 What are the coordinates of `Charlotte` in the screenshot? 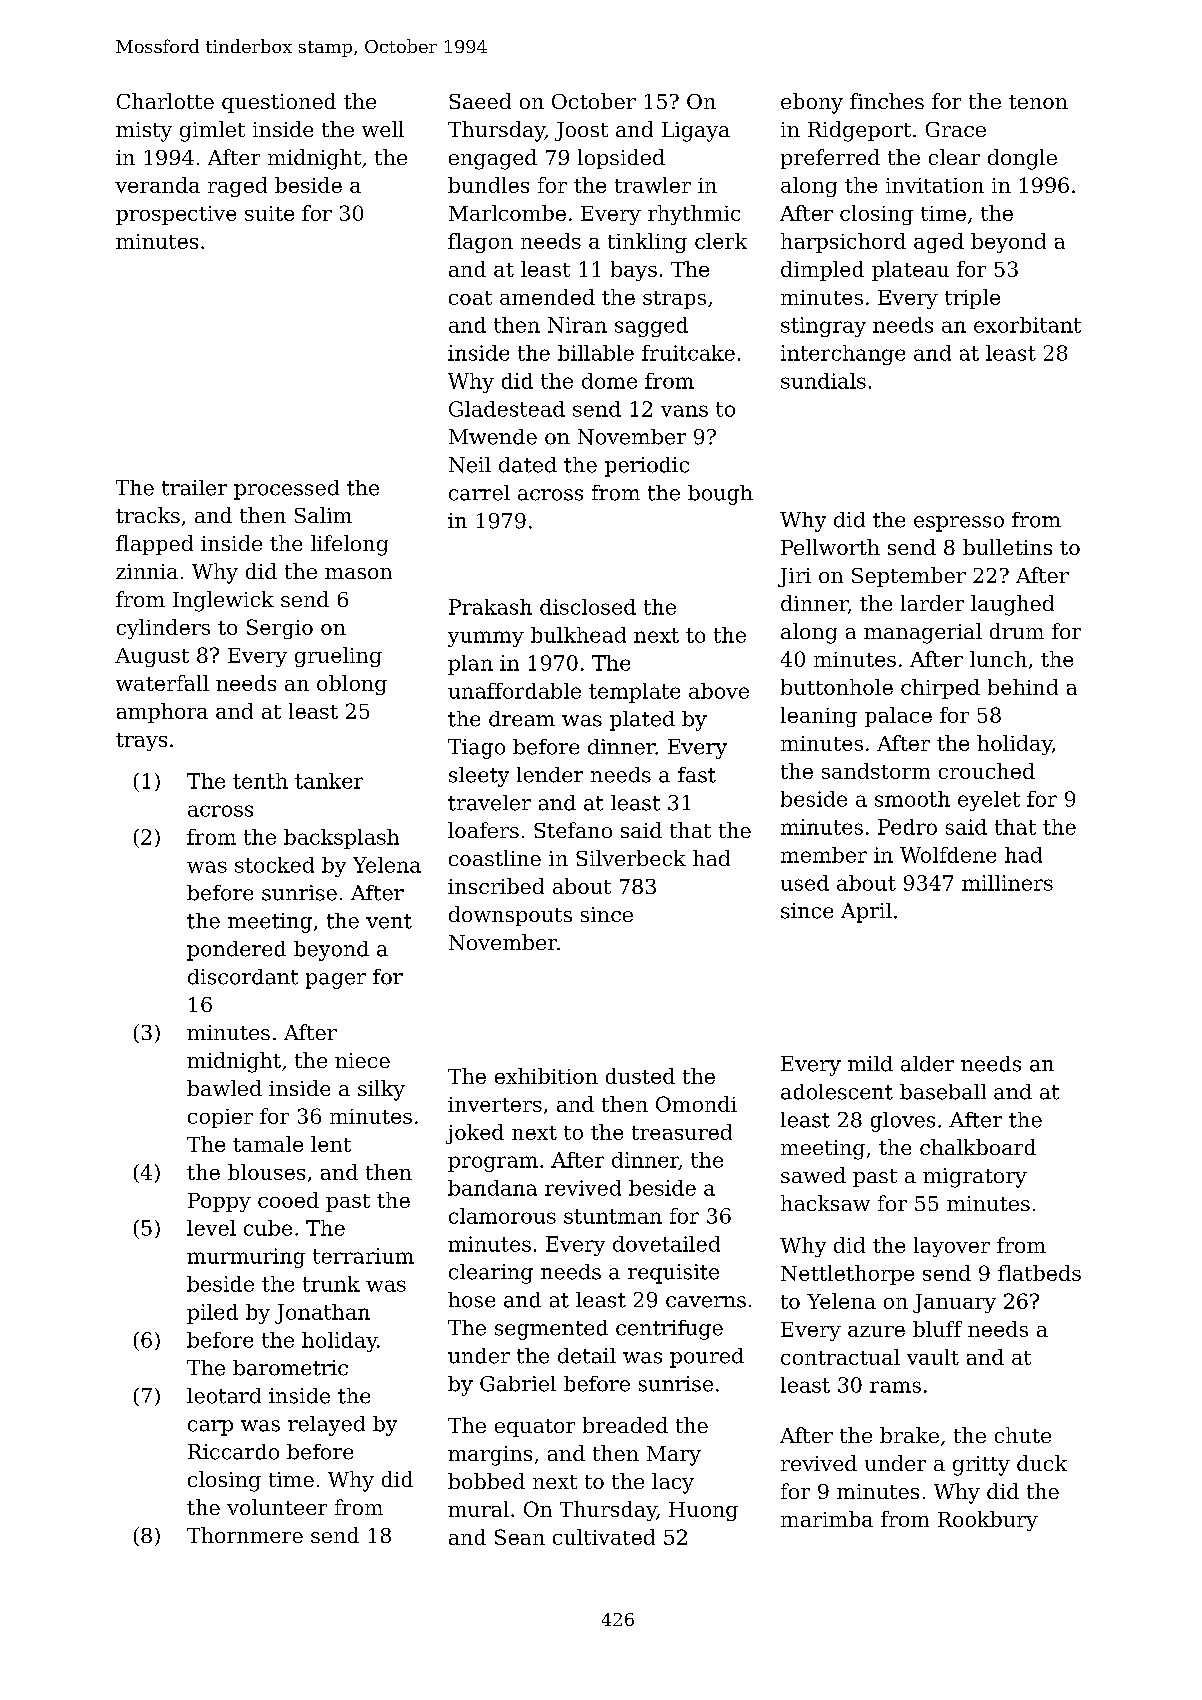 It's located at (165, 101).
